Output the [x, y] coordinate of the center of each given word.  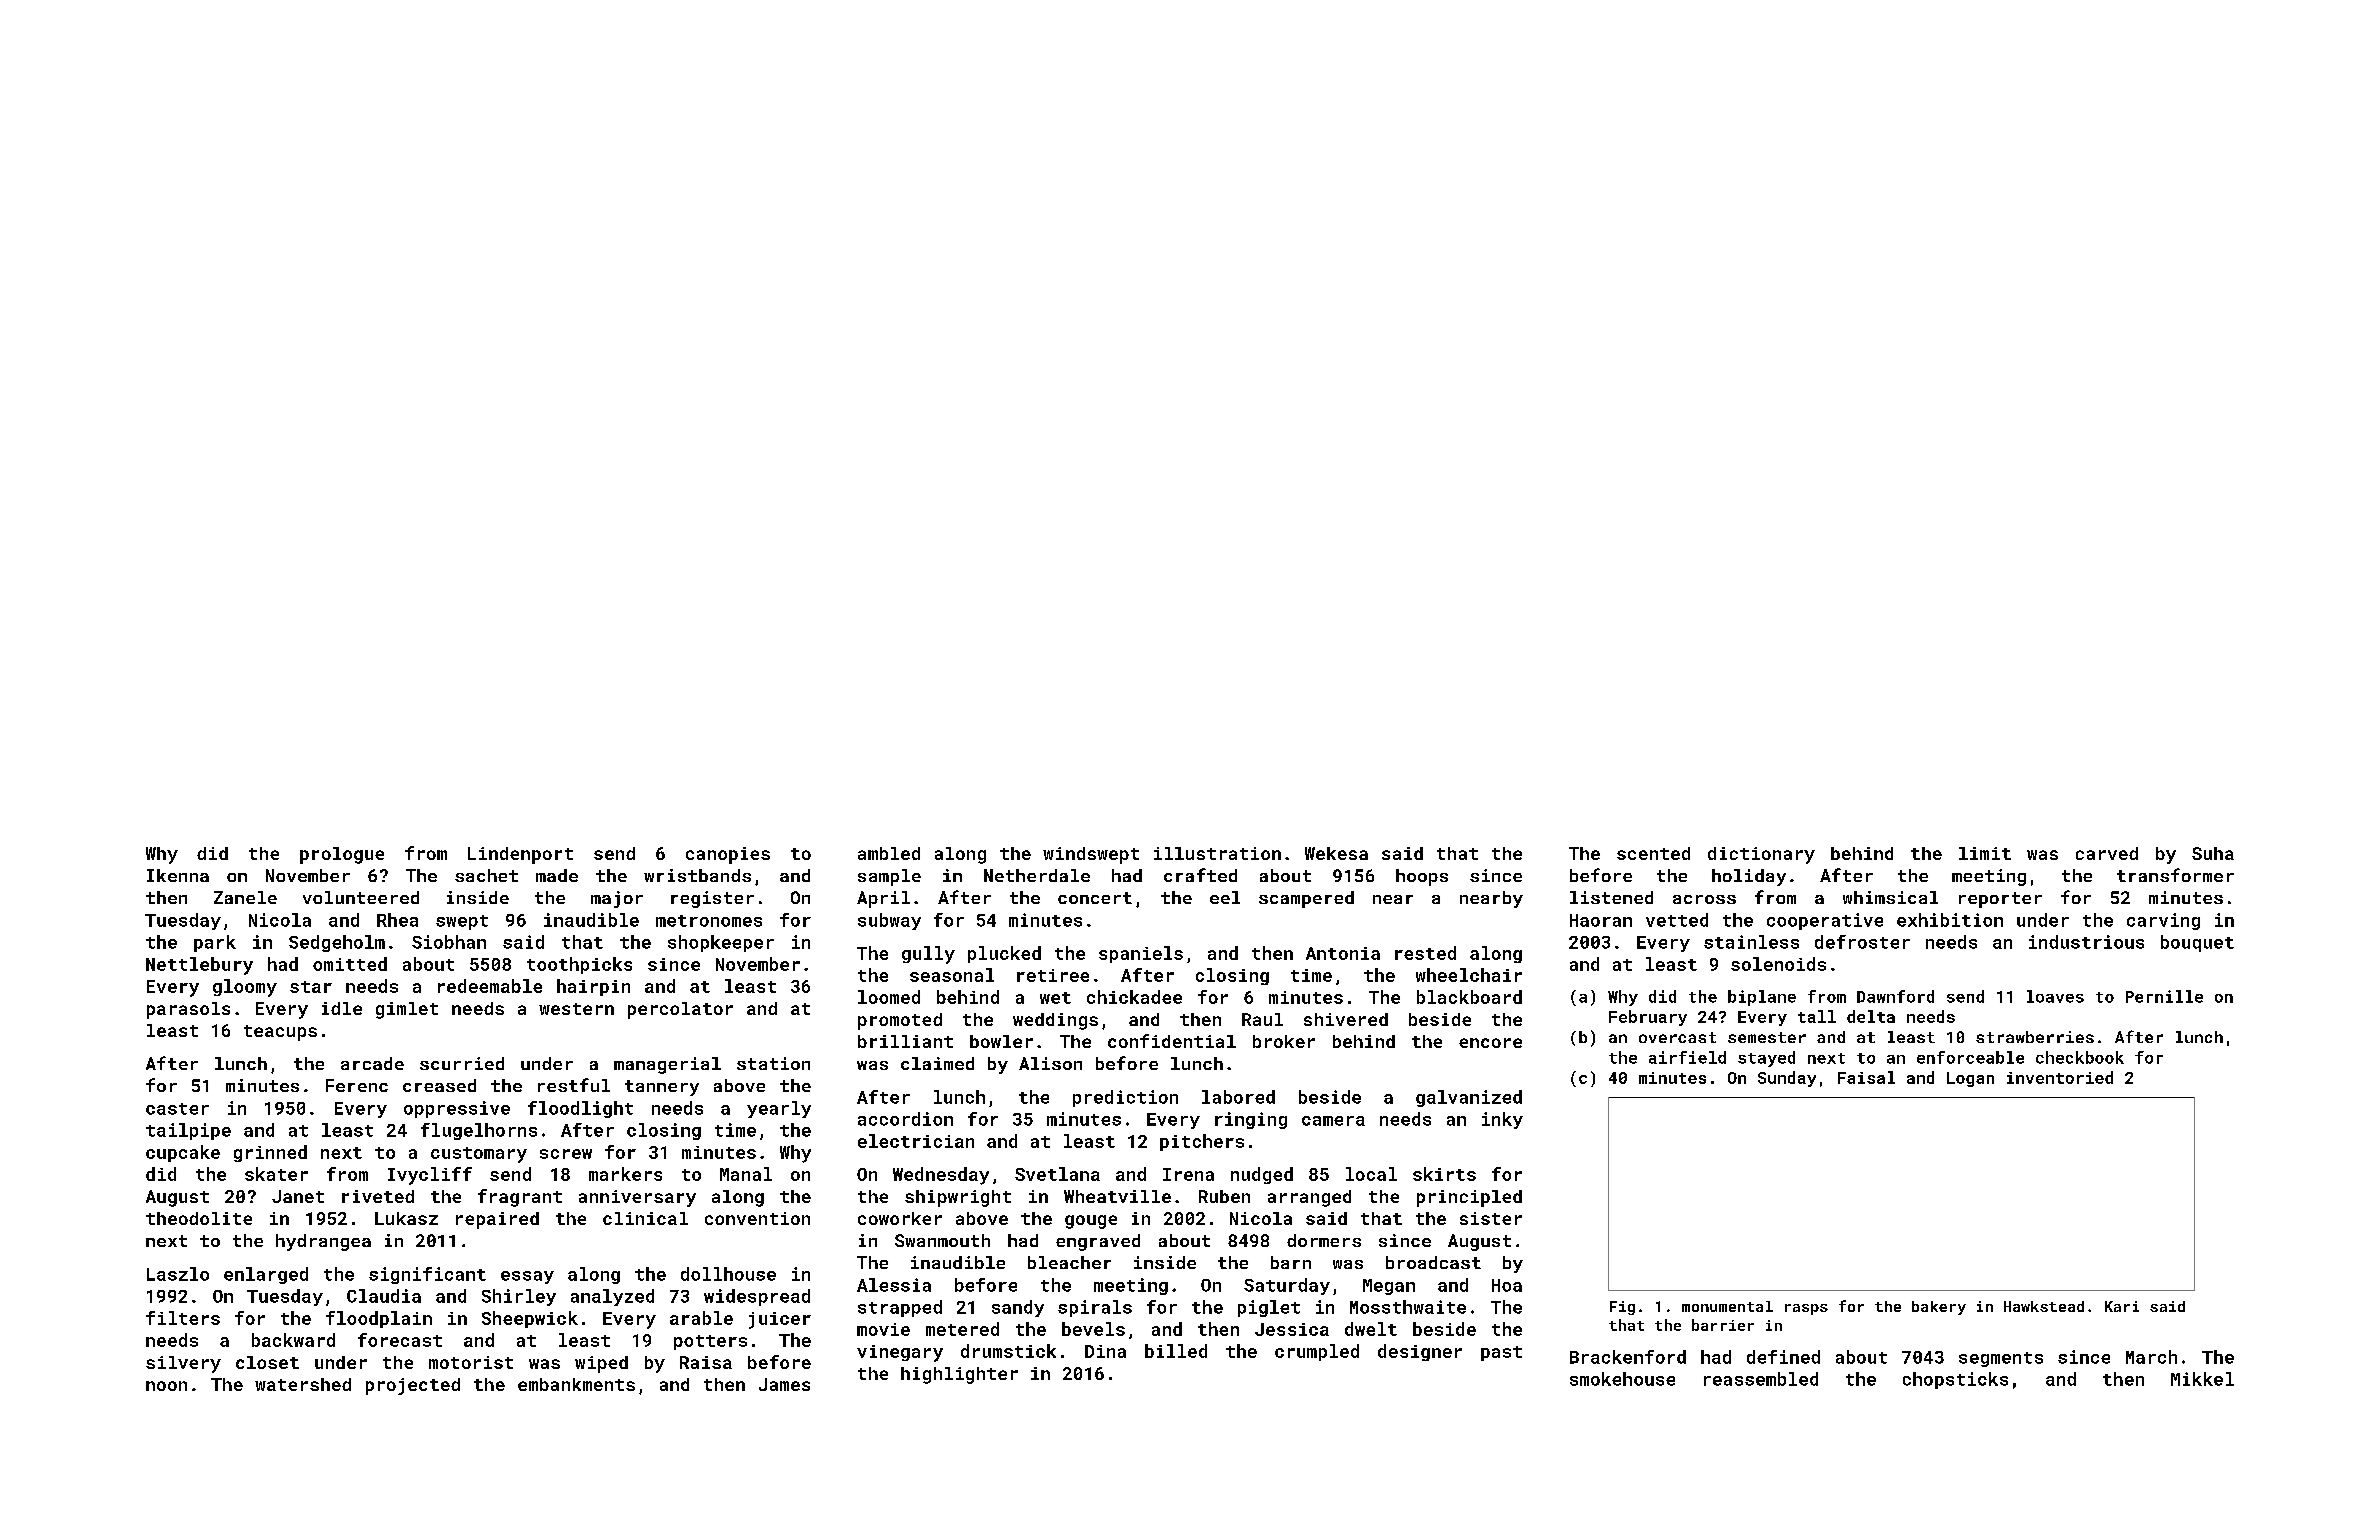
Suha [2213, 853]
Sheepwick [530, 1319]
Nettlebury [199, 966]
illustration [1217, 853]
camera [1333, 1121]
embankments [576, 1384]
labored [1238, 1097]
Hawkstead [2044, 1306]
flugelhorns [479, 1131]
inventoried [2060, 1077]
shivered [1346, 1019]
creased [439, 1085]
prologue [342, 855]
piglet [1269, 1308]
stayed [1766, 1059]
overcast [1677, 1037]
